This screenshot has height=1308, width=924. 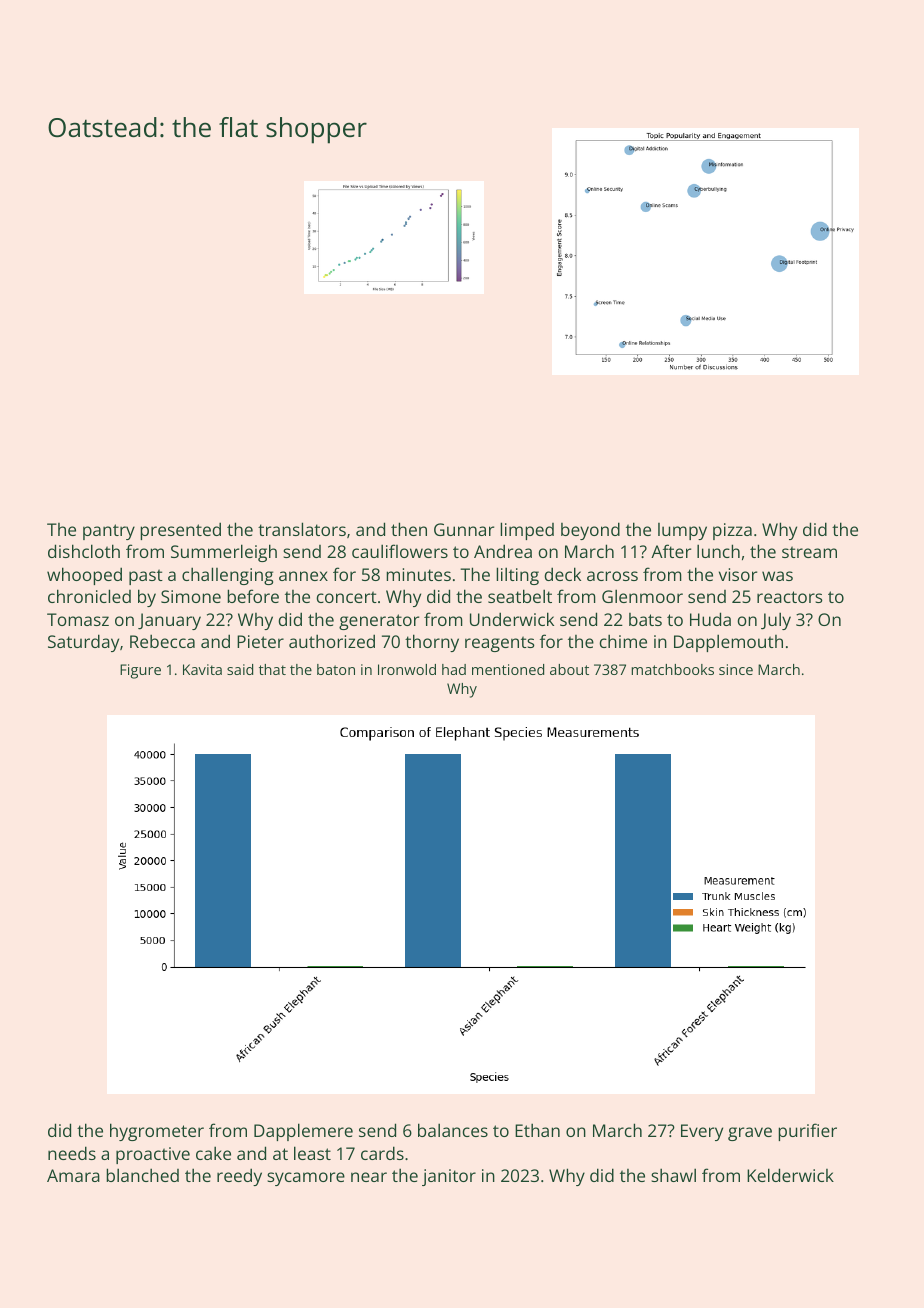 I want to click on concert, so click(x=347, y=597).
